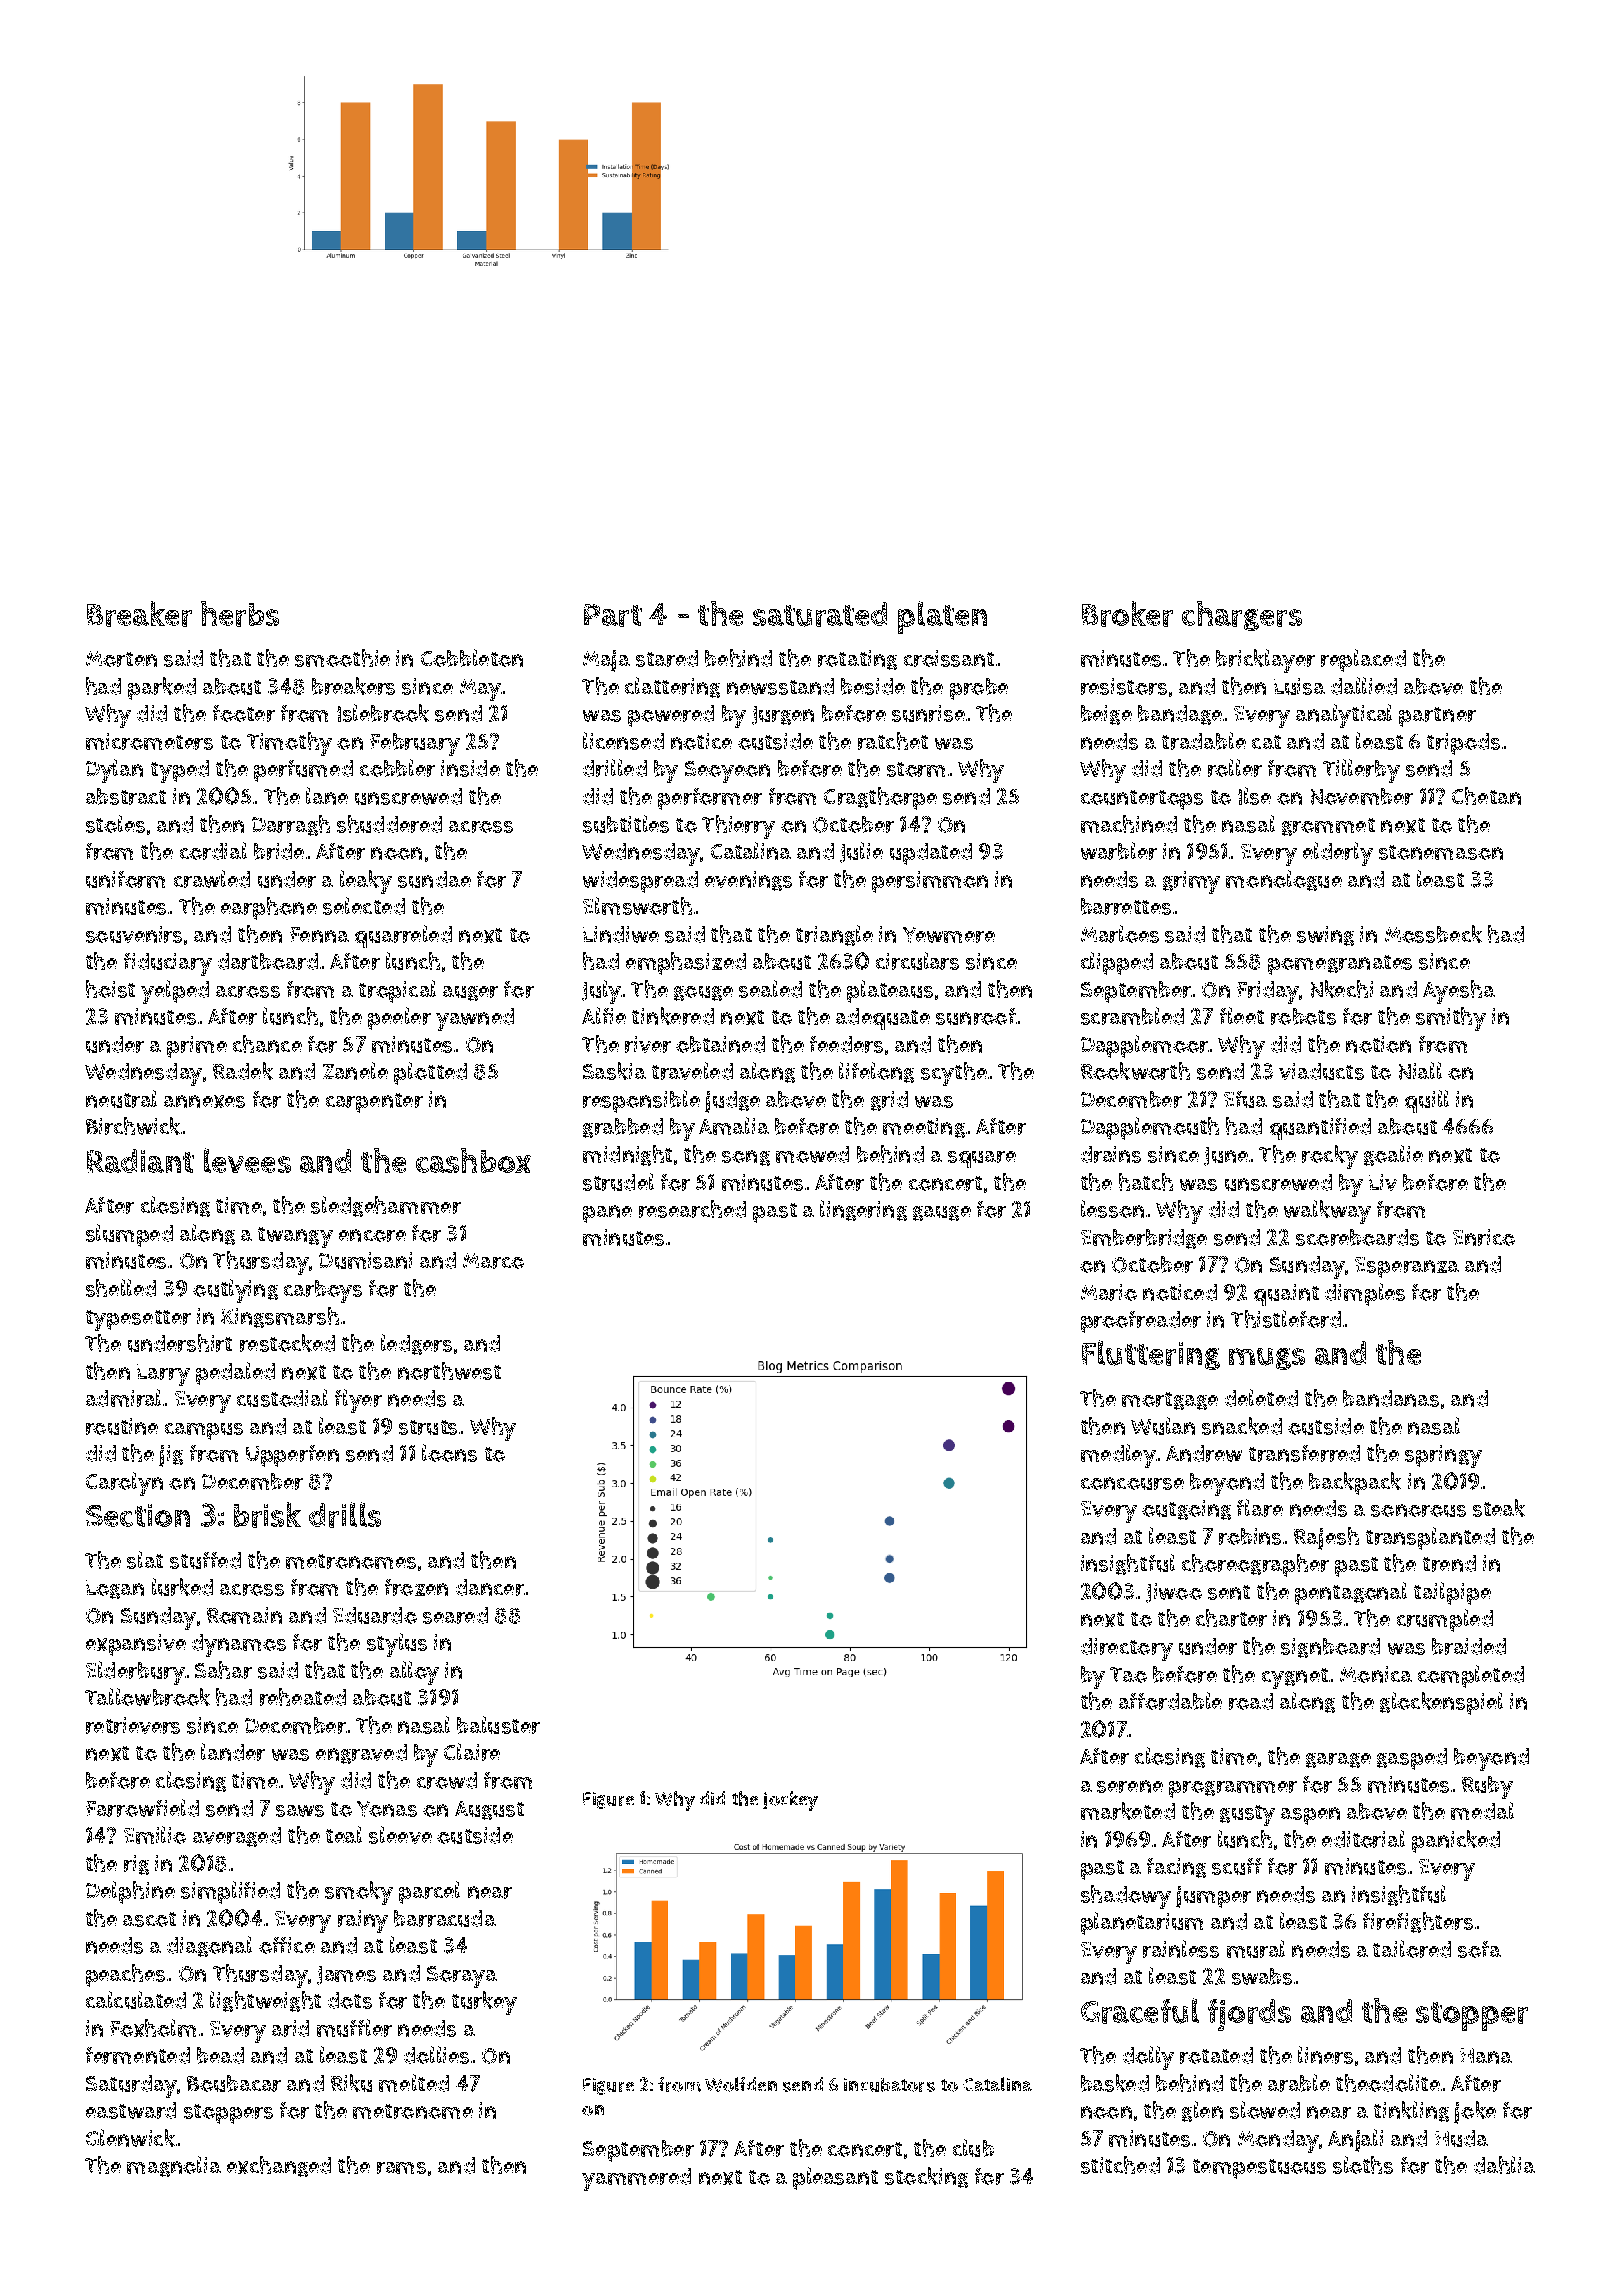 The width and height of the screenshot is (1620, 2292). Describe the element at coordinates (239, 1645) in the screenshot. I see `dynamos` at that location.
